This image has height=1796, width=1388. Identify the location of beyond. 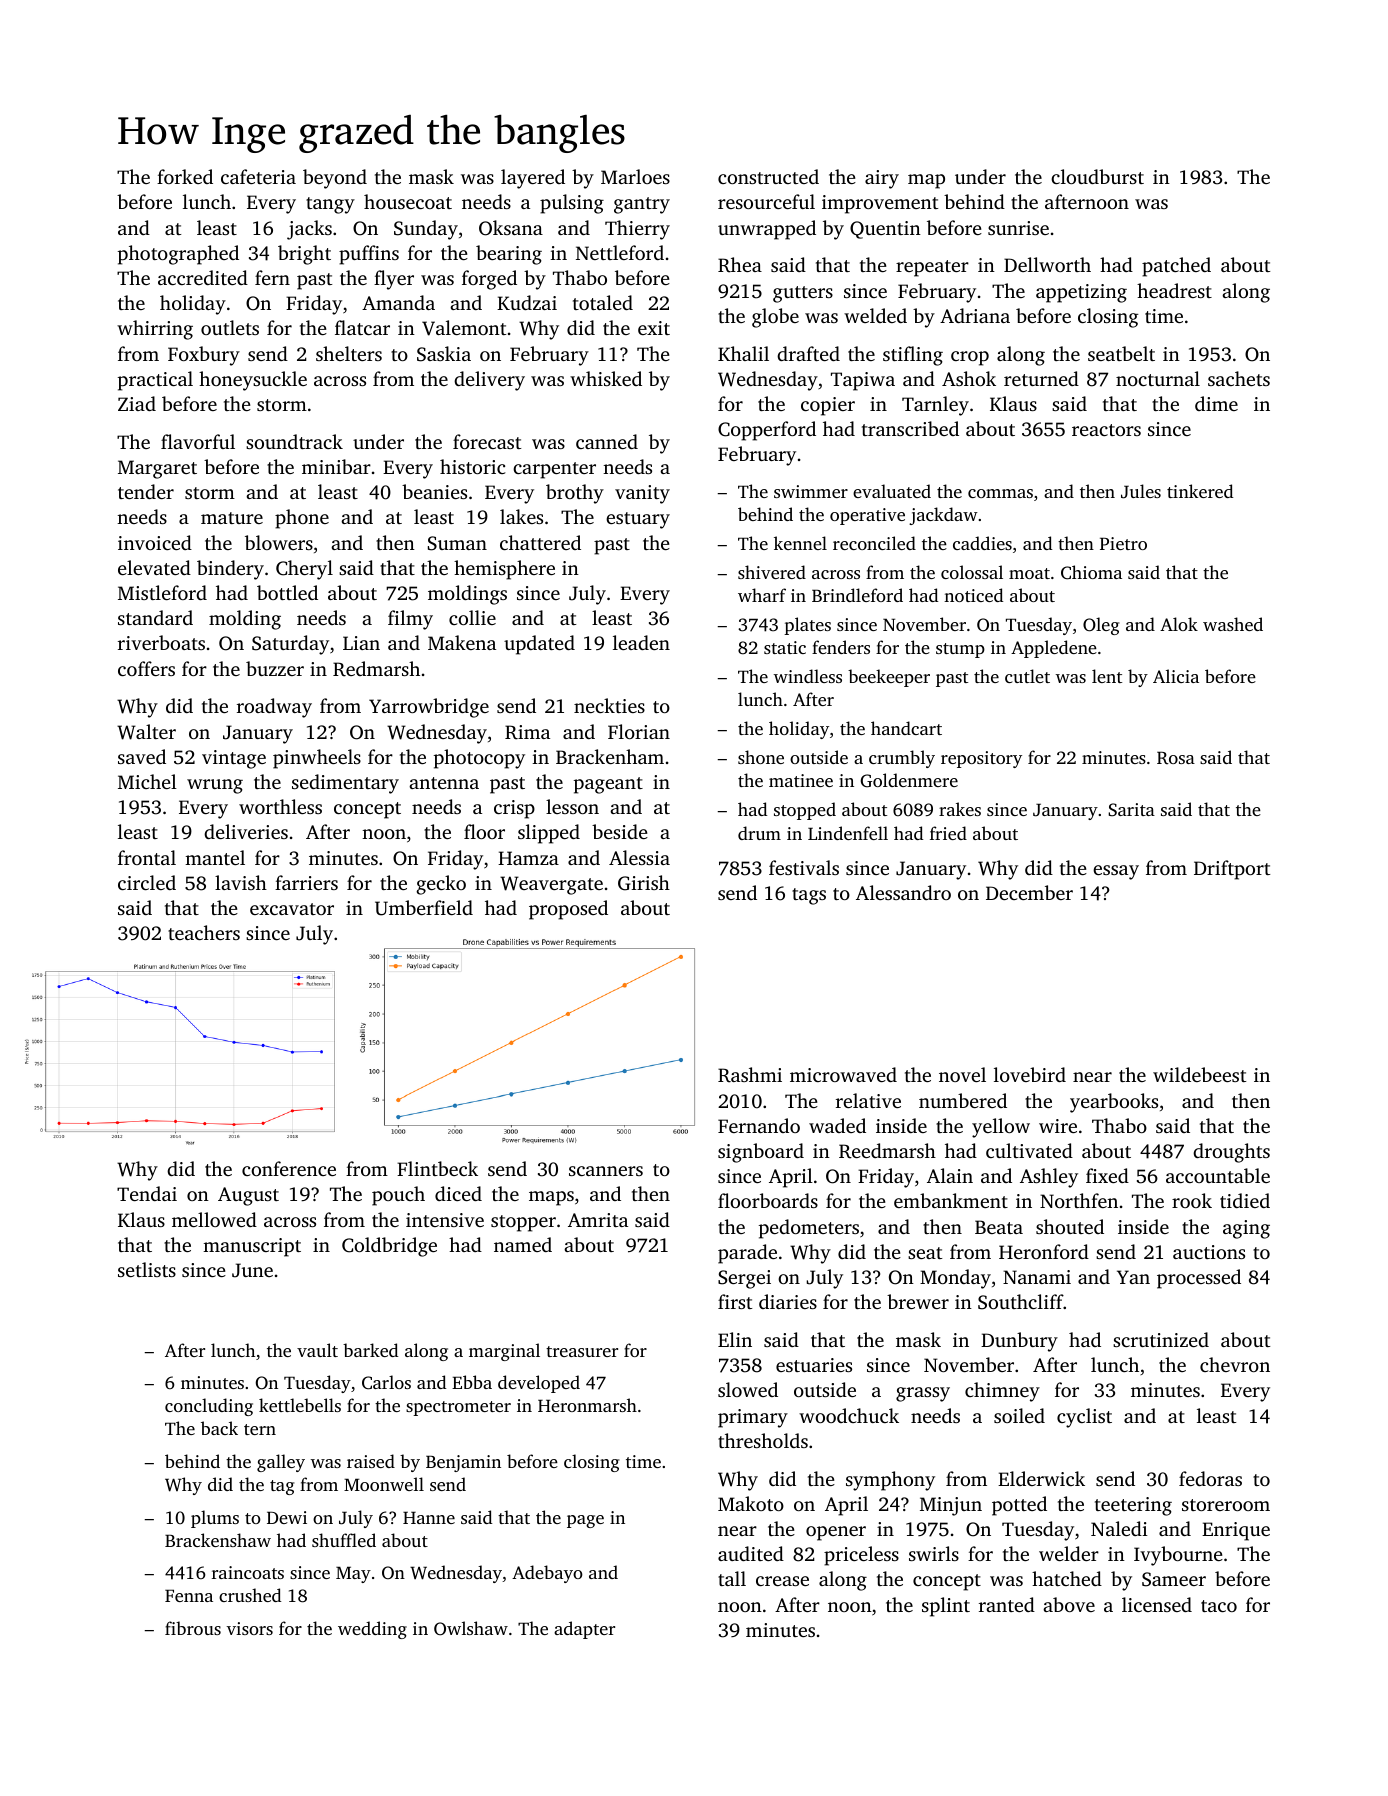
(335, 179).
